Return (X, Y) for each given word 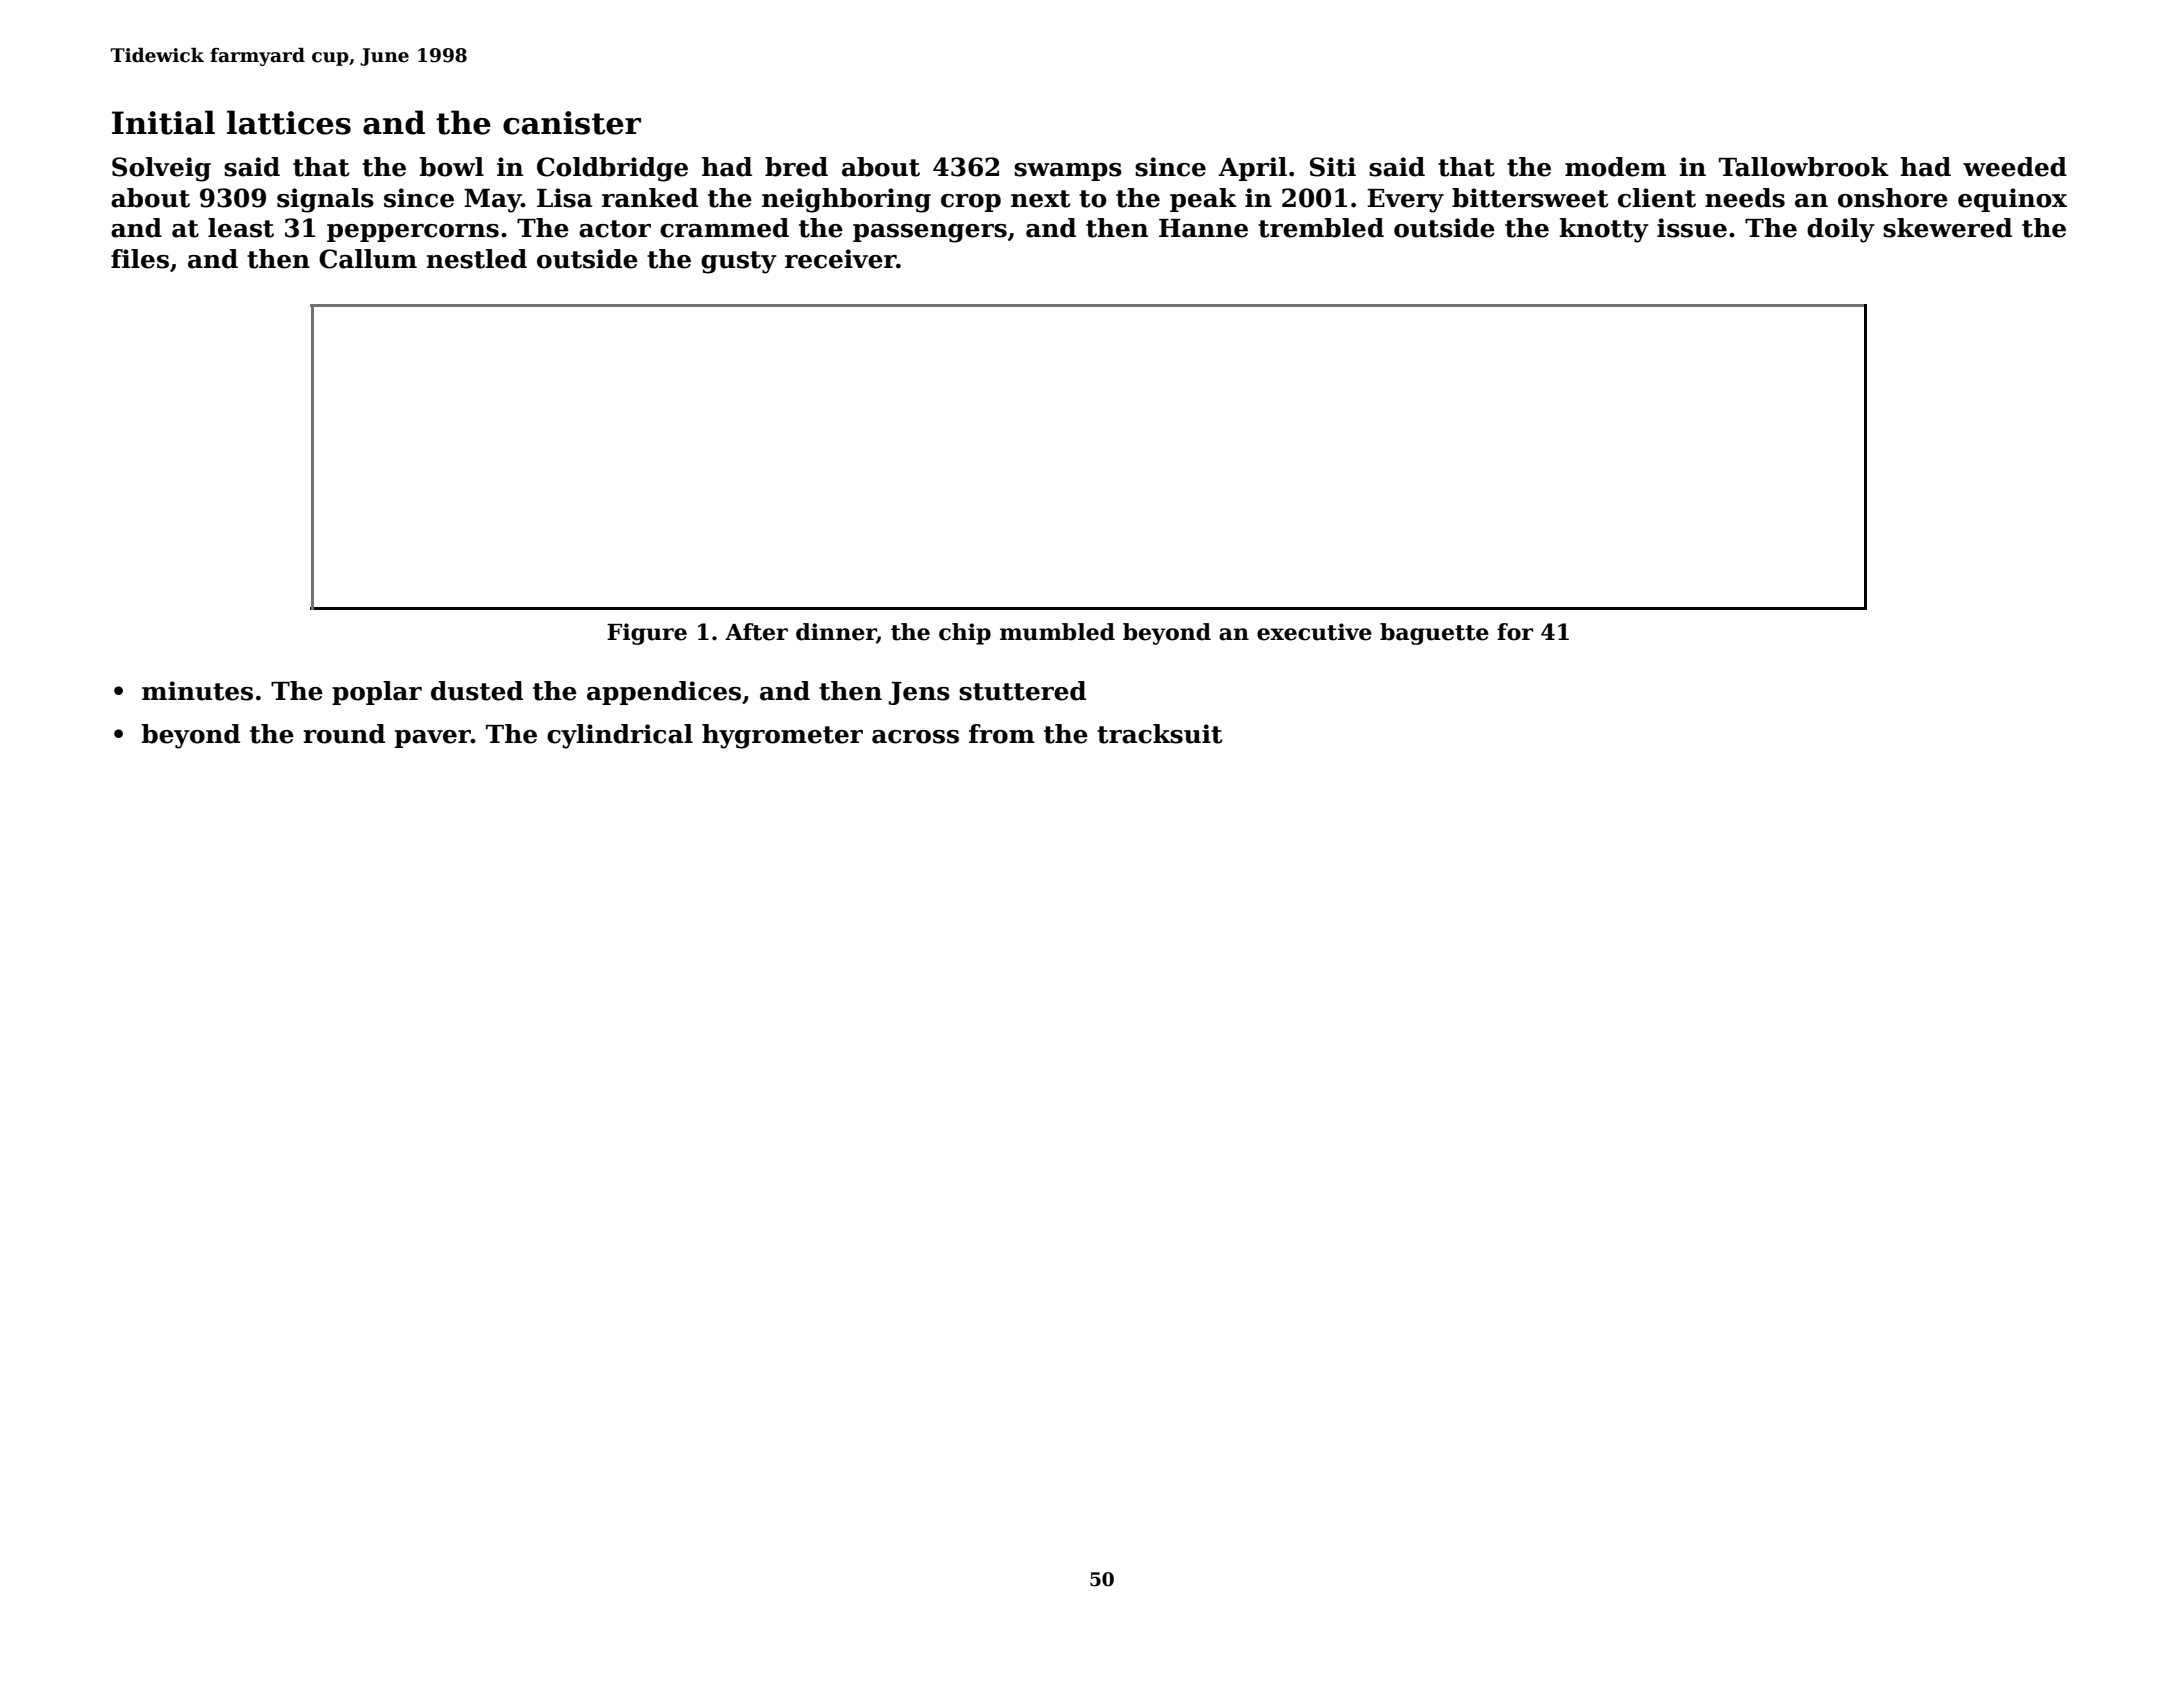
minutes (197, 691)
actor (615, 229)
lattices (289, 122)
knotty (1604, 230)
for (1515, 632)
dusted (477, 691)
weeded (2015, 167)
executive (1314, 632)
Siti (1333, 167)
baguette (1434, 634)
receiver (840, 259)
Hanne (1203, 228)
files (140, 259)
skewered (1947, 228)
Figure (647, 634)
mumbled (1057, 632)
